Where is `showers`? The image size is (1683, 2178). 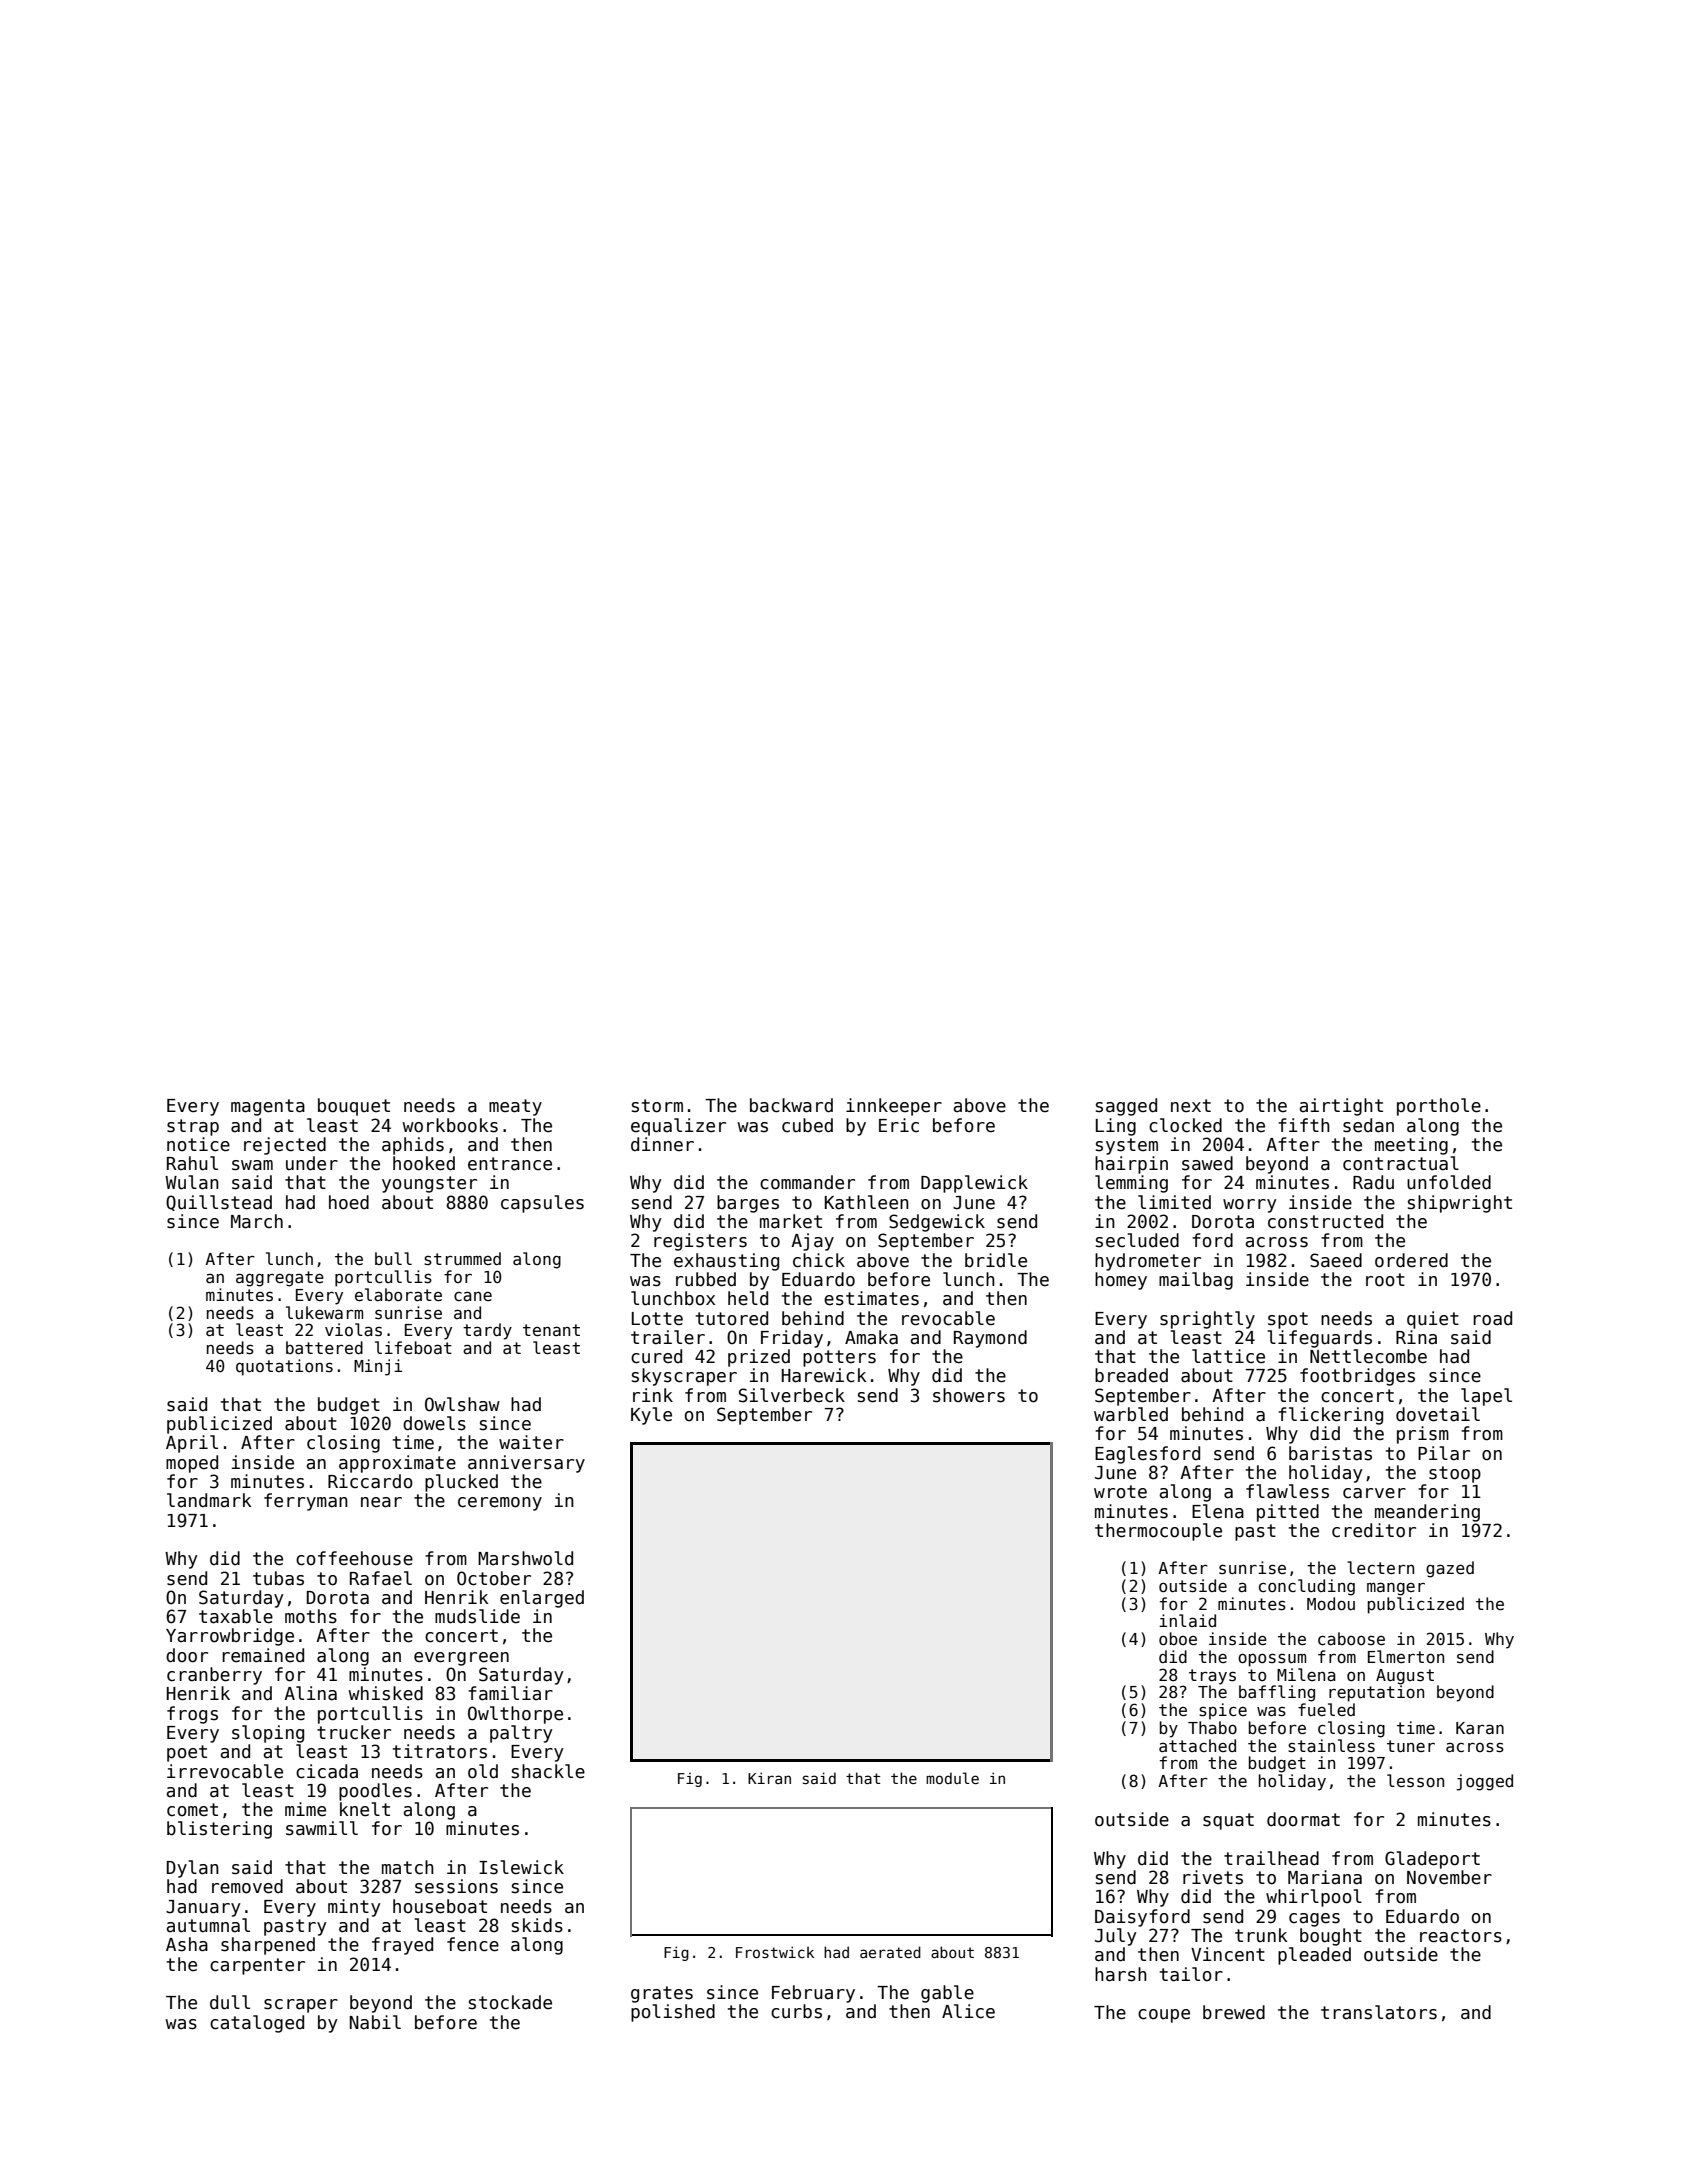 showers is located at coordinates (969, 1395).
